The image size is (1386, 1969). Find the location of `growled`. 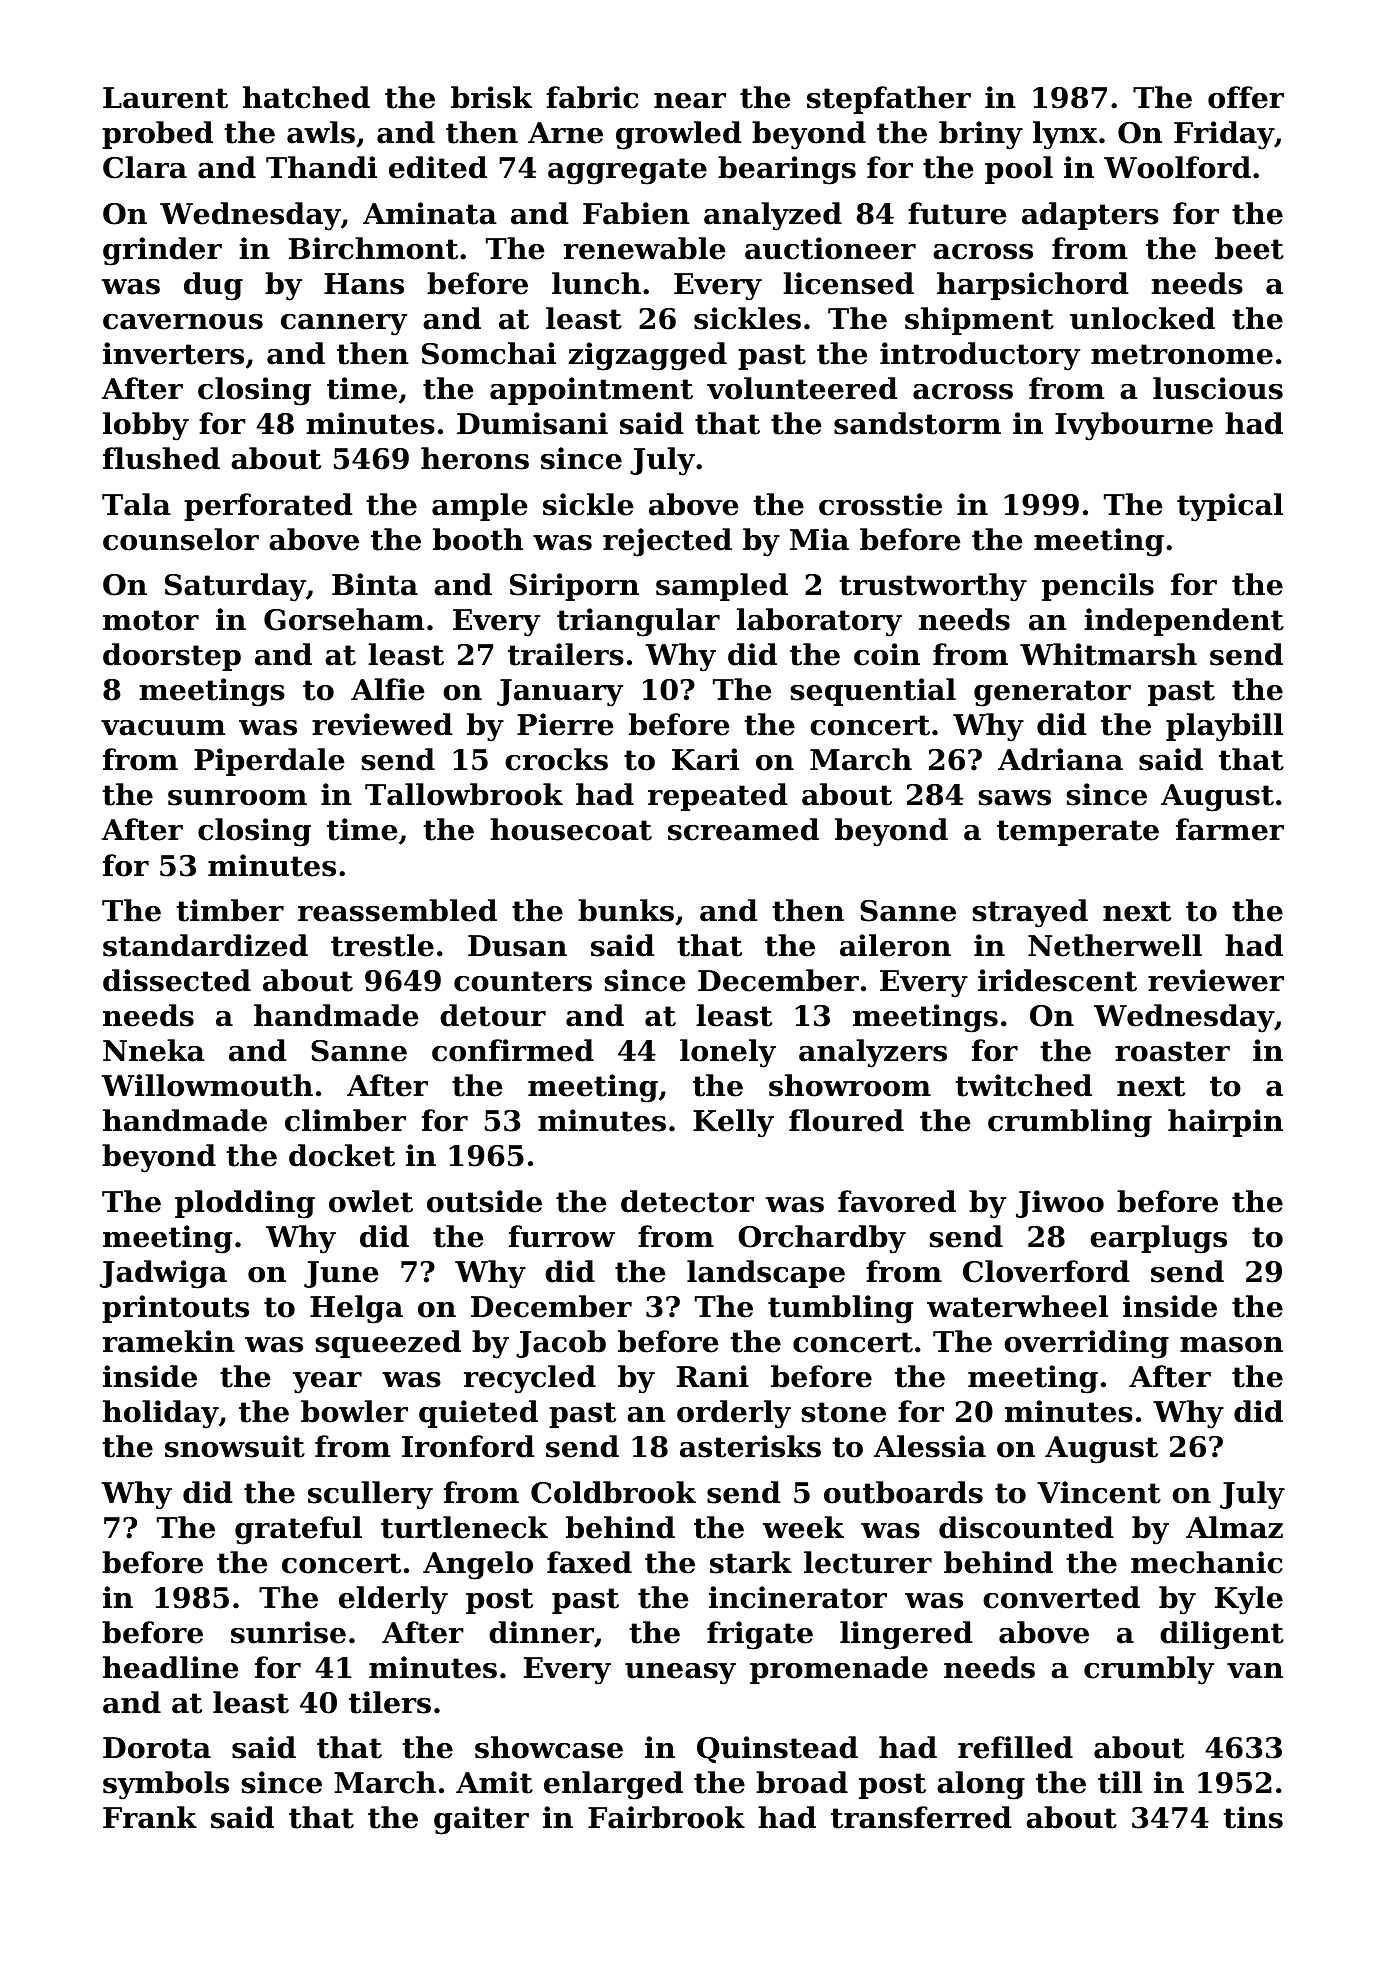

growled is located at coordinates (679, 135).
